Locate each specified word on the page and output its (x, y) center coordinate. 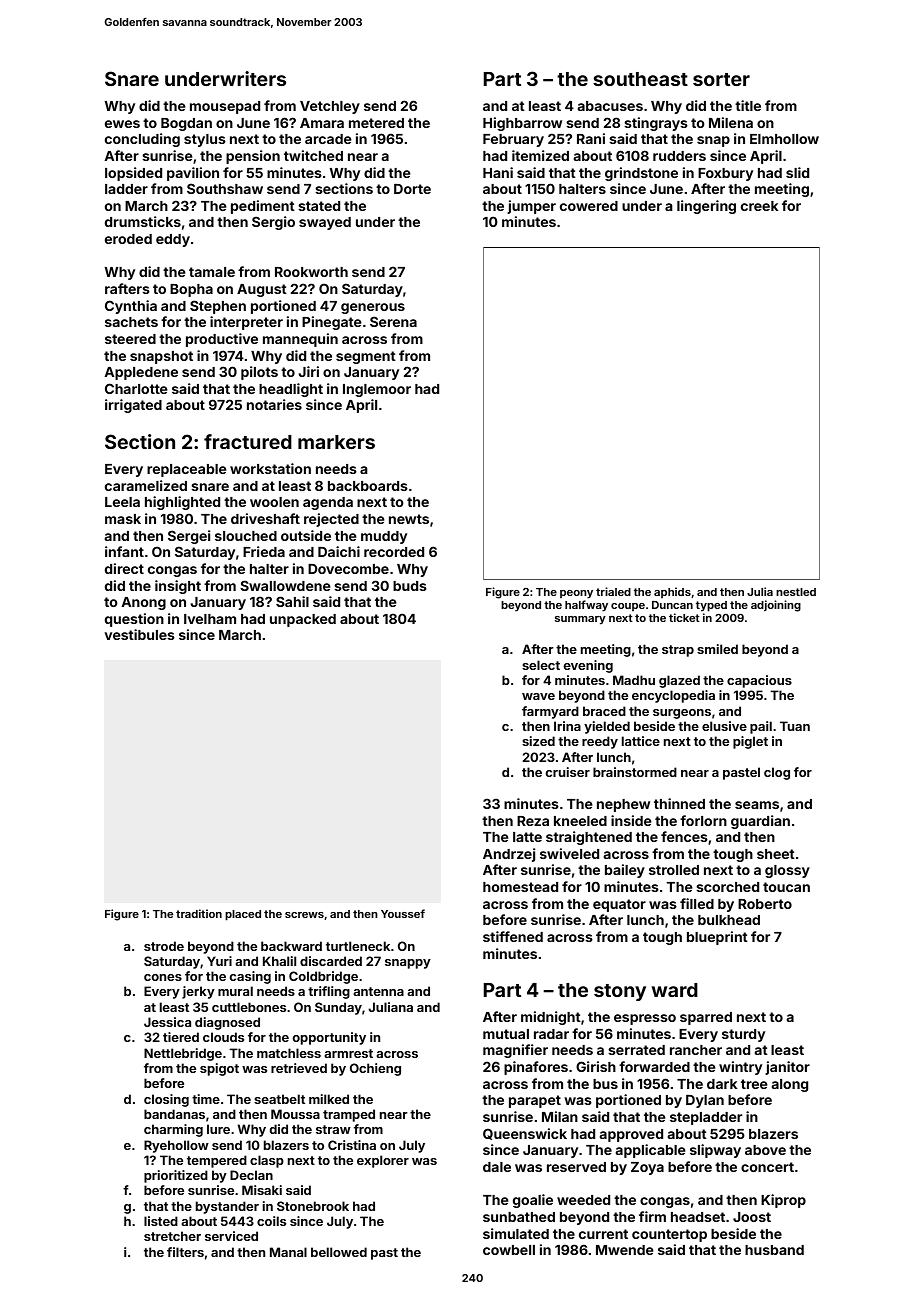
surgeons (682, 714)
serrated (636, 1050)
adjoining (776, 606)
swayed (325, 223)
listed (161, 1221)
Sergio (273, 223)
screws (304, 915)
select (541, 665)
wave (538, 696)
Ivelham (210, 619)
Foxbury (725, 174)
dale (497, 1167)
